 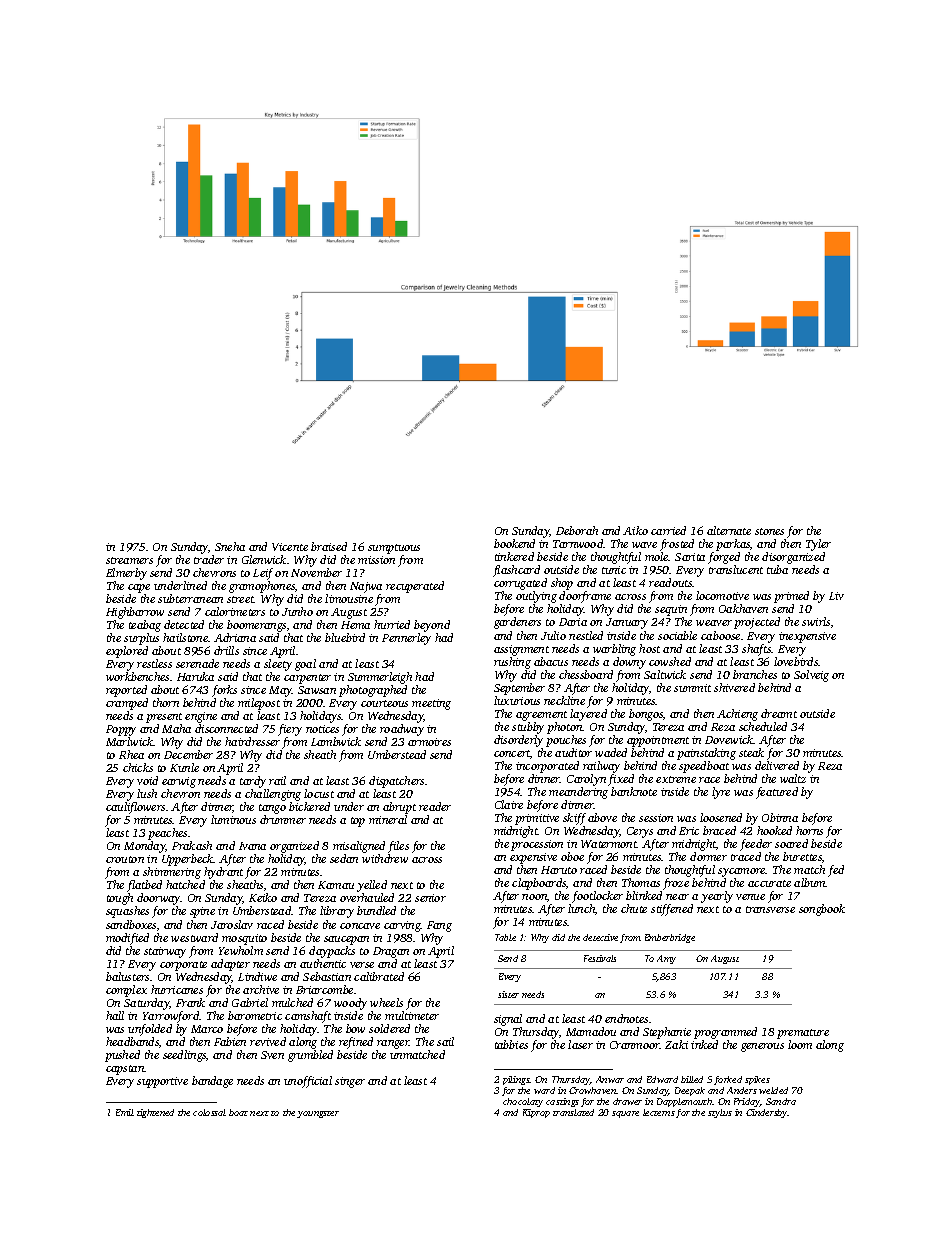 What do you see at coordinates (514, 543) in the screenshot?
I see `bookend` at bounding box center [514, 543].
